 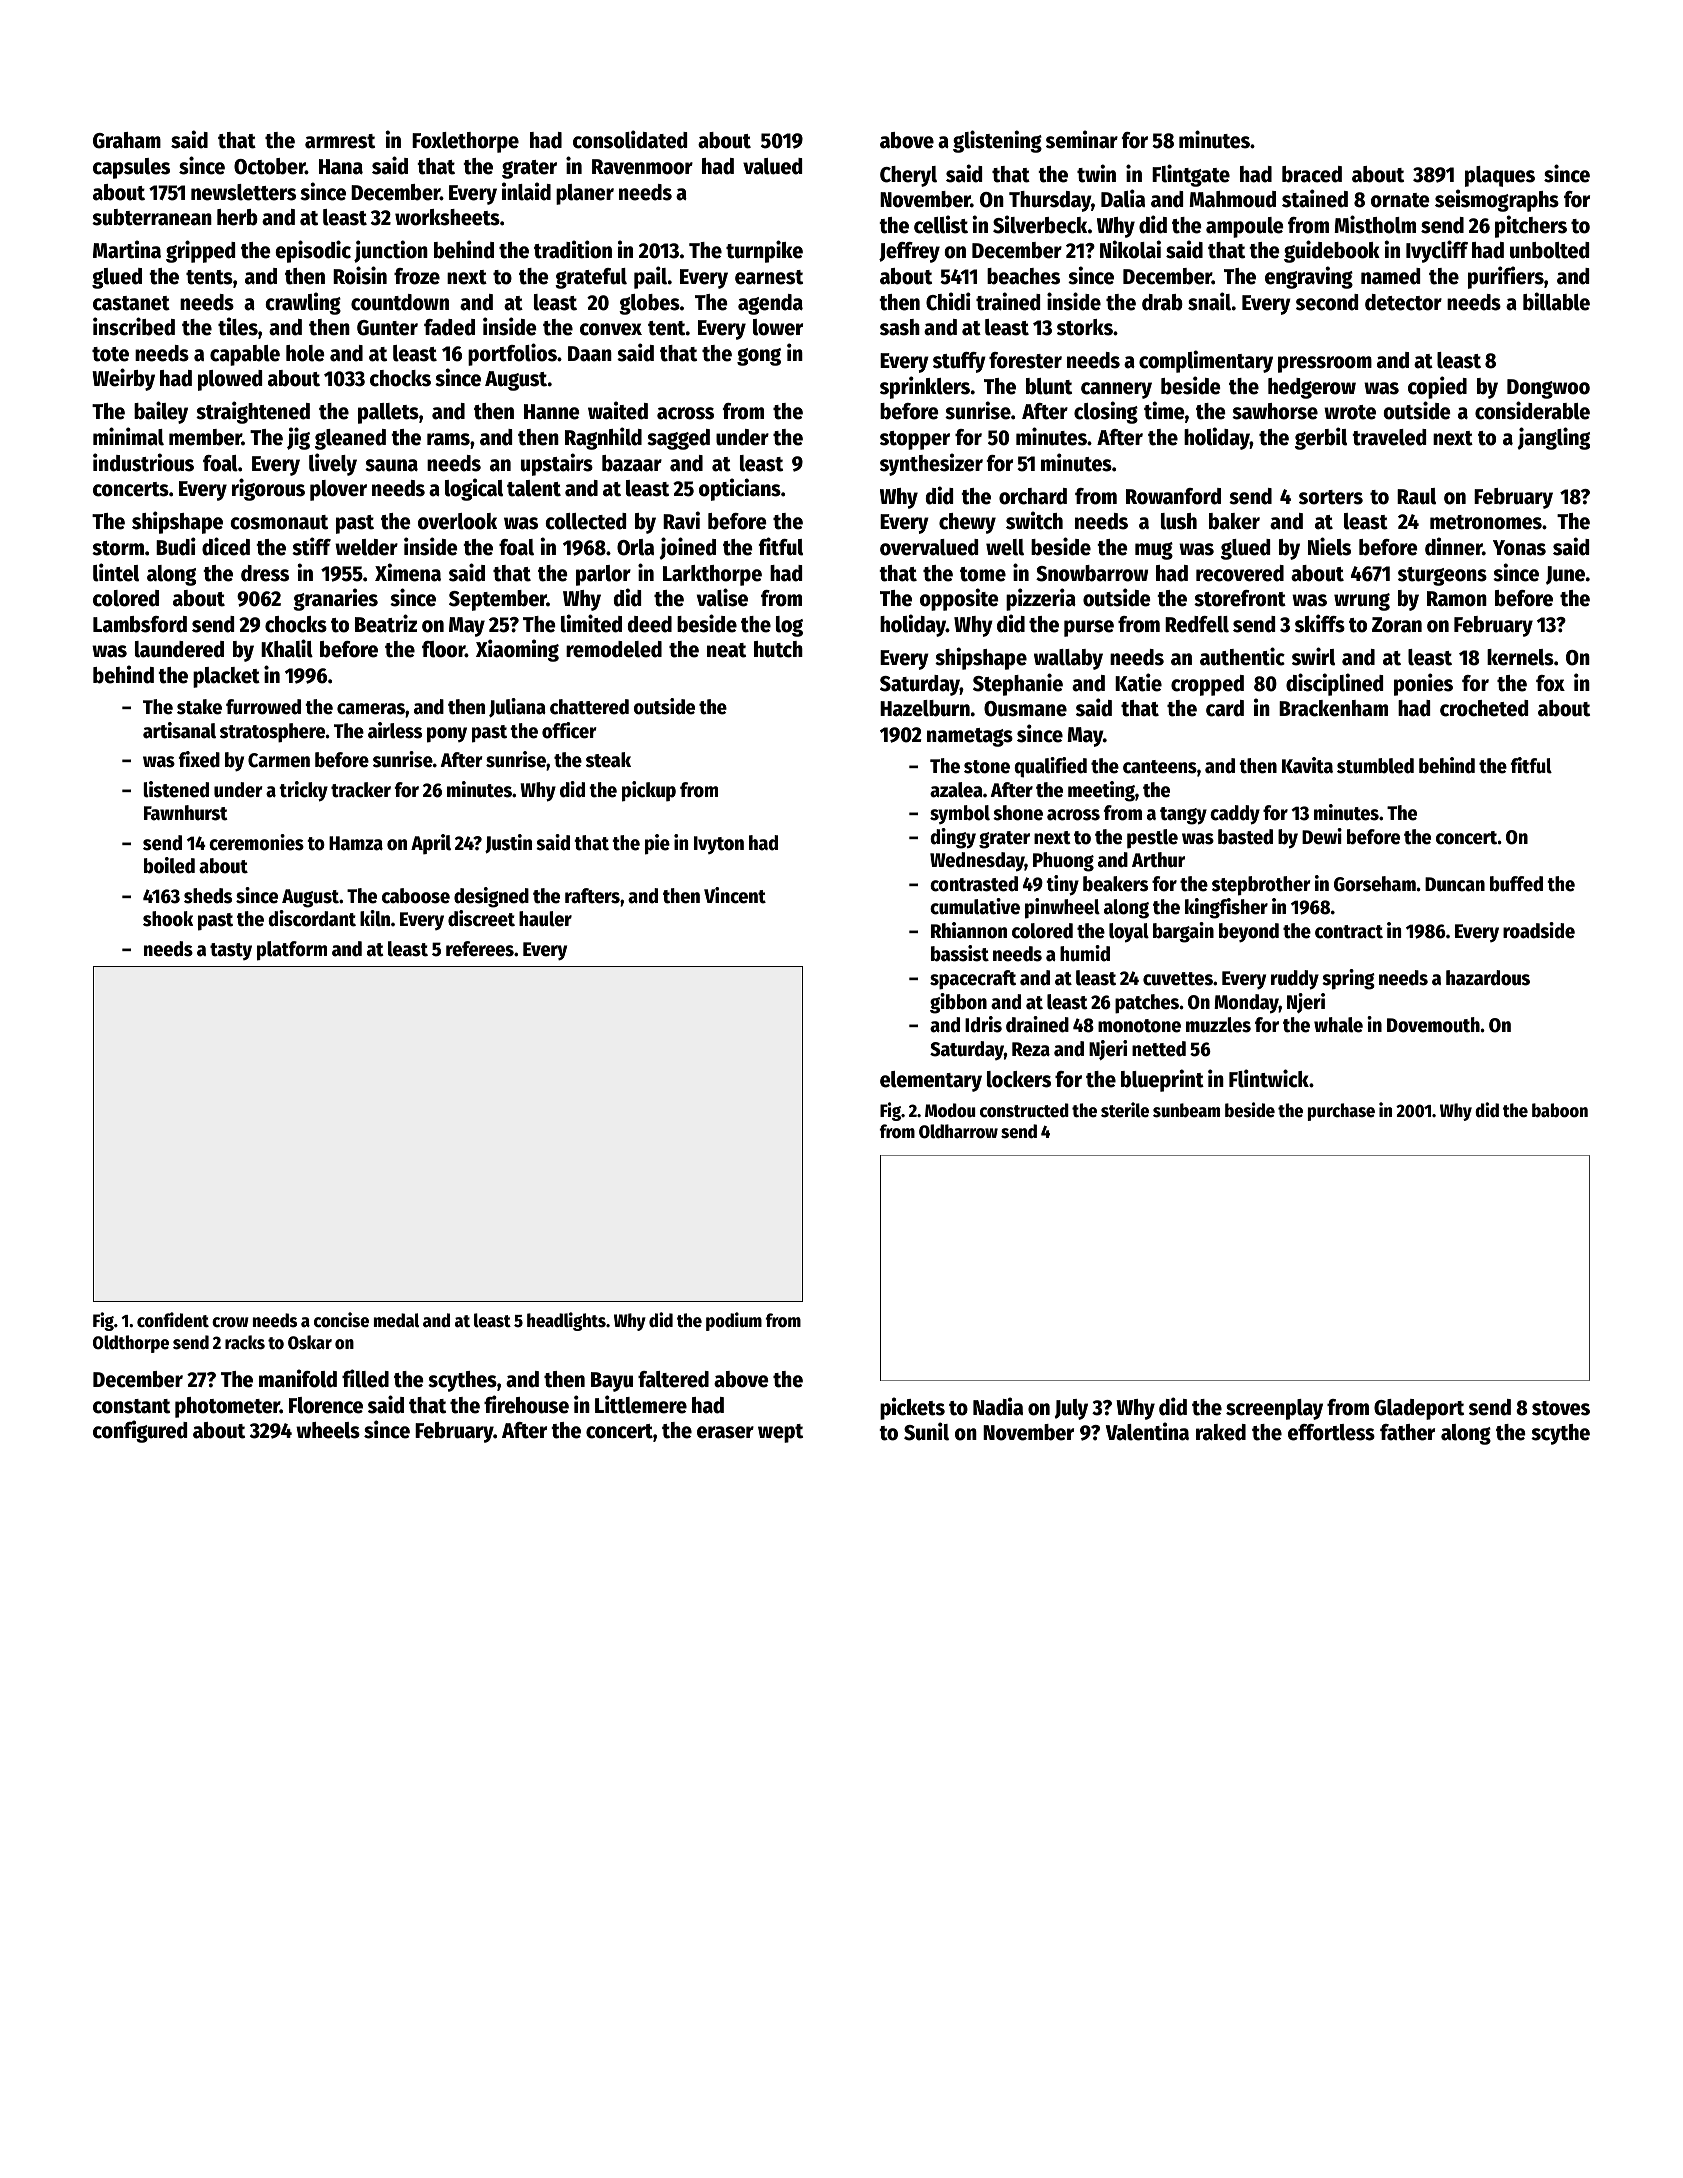 I want to click on sash, so click(x=900, y=327).
